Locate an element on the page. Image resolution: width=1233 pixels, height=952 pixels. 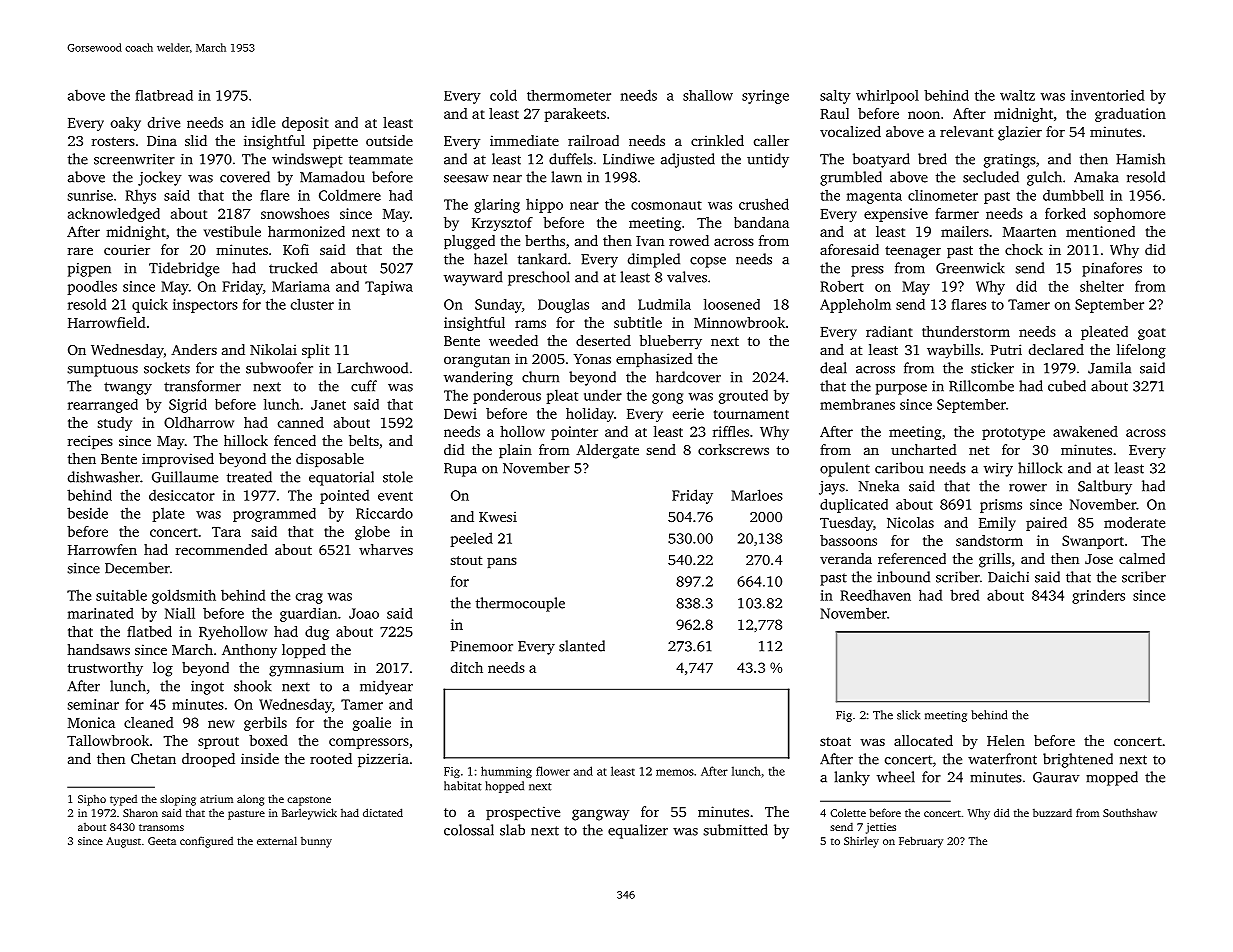
wiry is located at coordinates (998, 470).
